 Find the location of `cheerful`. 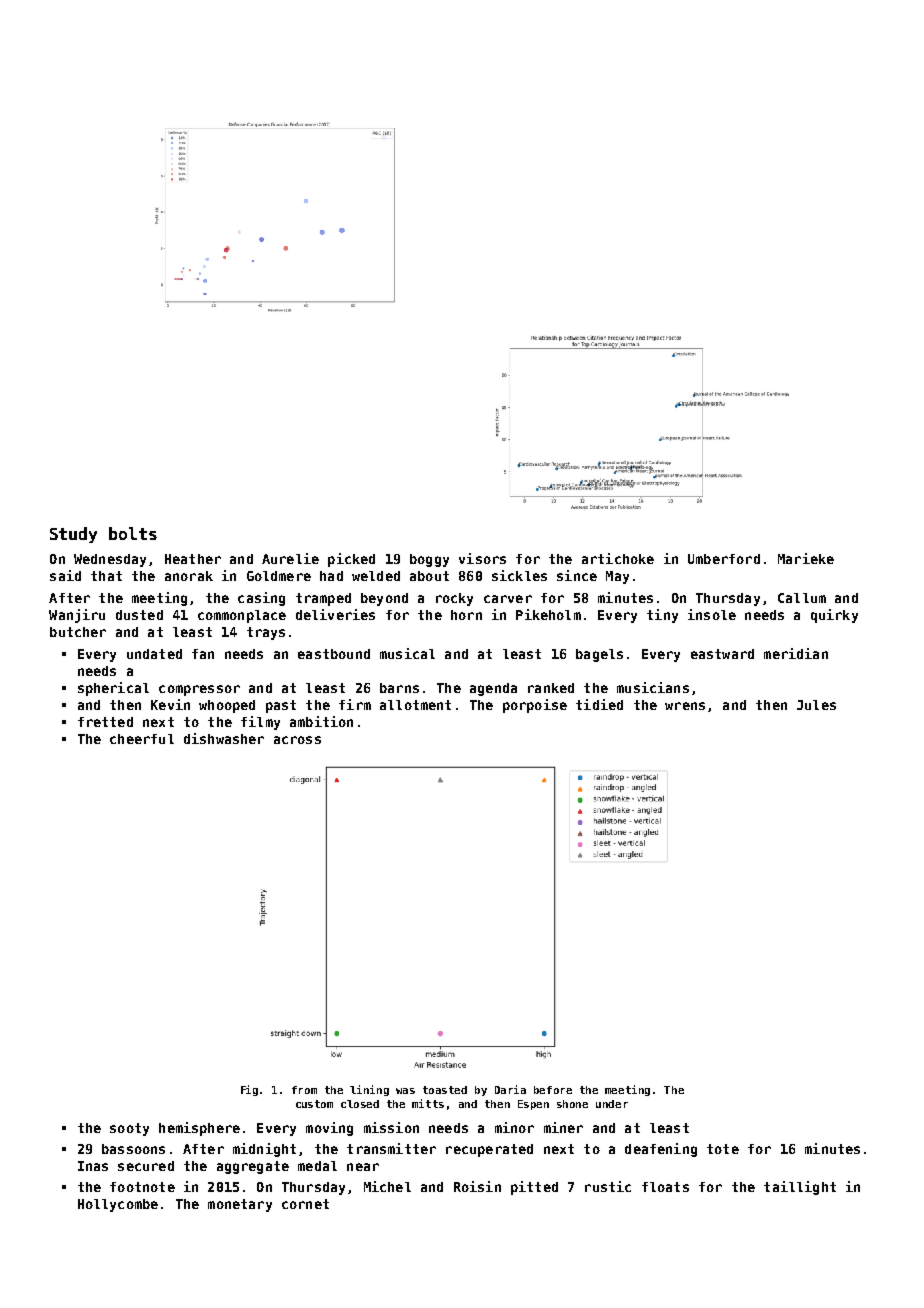

cheerful is located at coordinates (142, 739).
